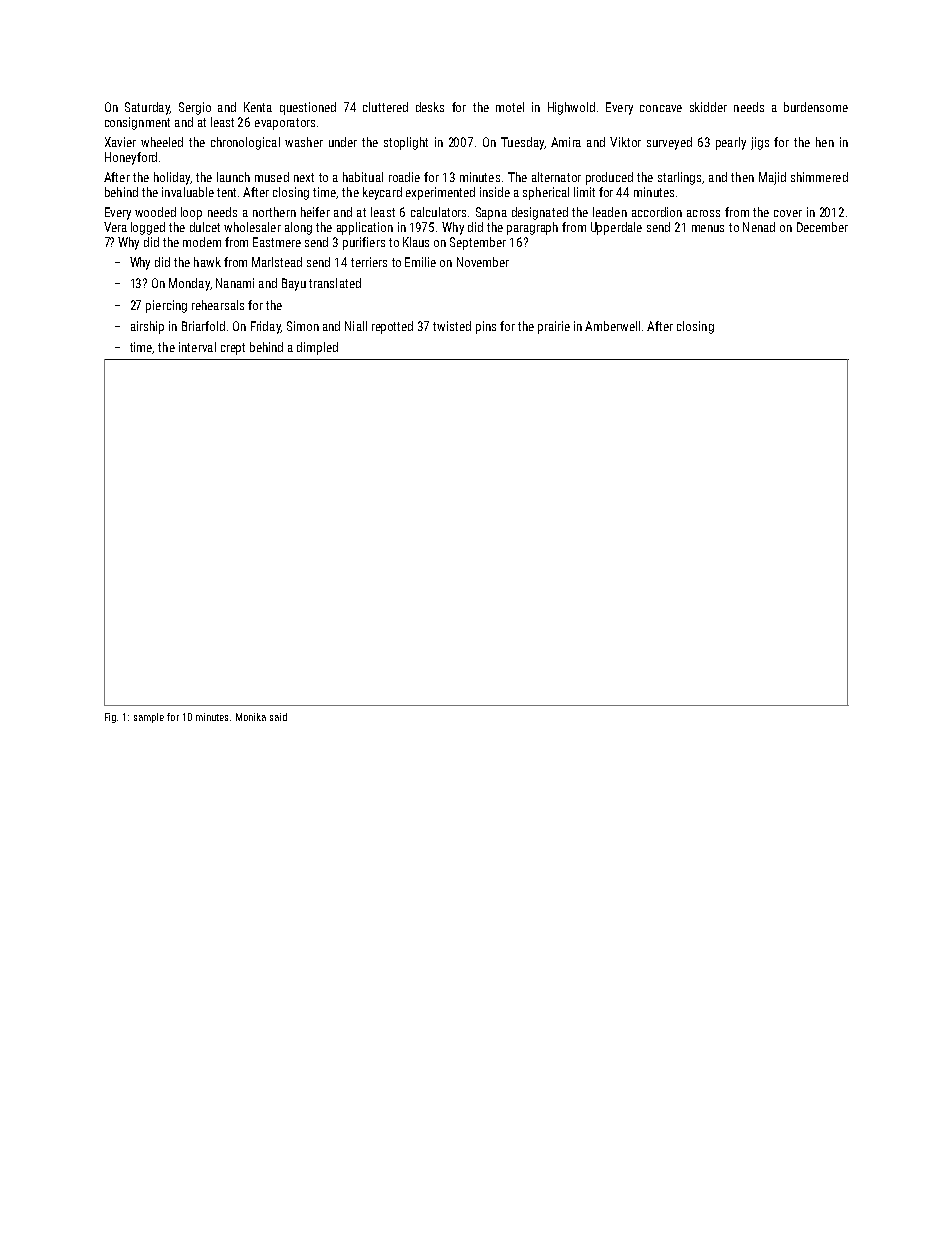 The height and width of the screenshot is (1233, 952). Describe the element at coordinates (197, 347) in the screenshot. I see `interval` at that location.
